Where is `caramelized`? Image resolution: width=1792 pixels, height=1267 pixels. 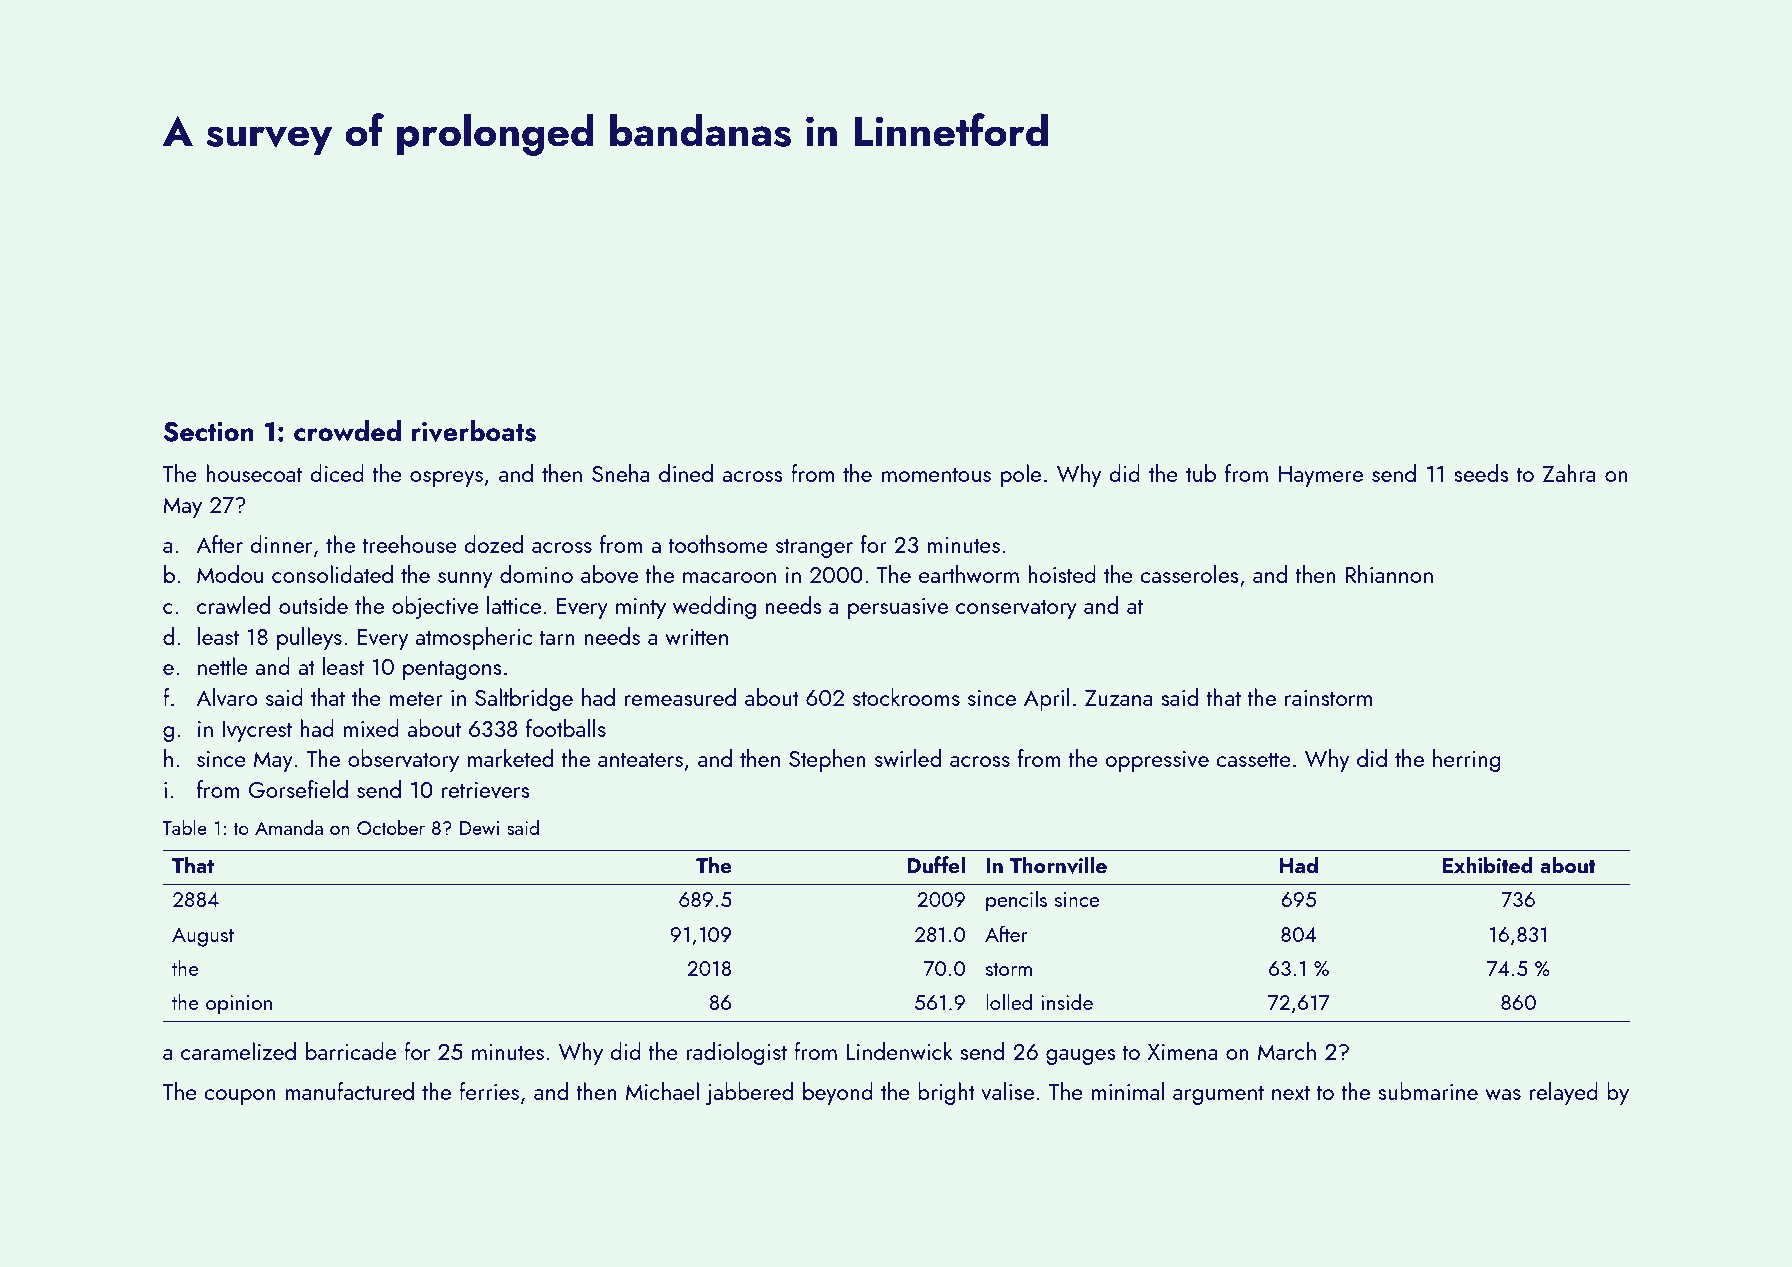 caramelized is located at coordinates (238, 1051).
